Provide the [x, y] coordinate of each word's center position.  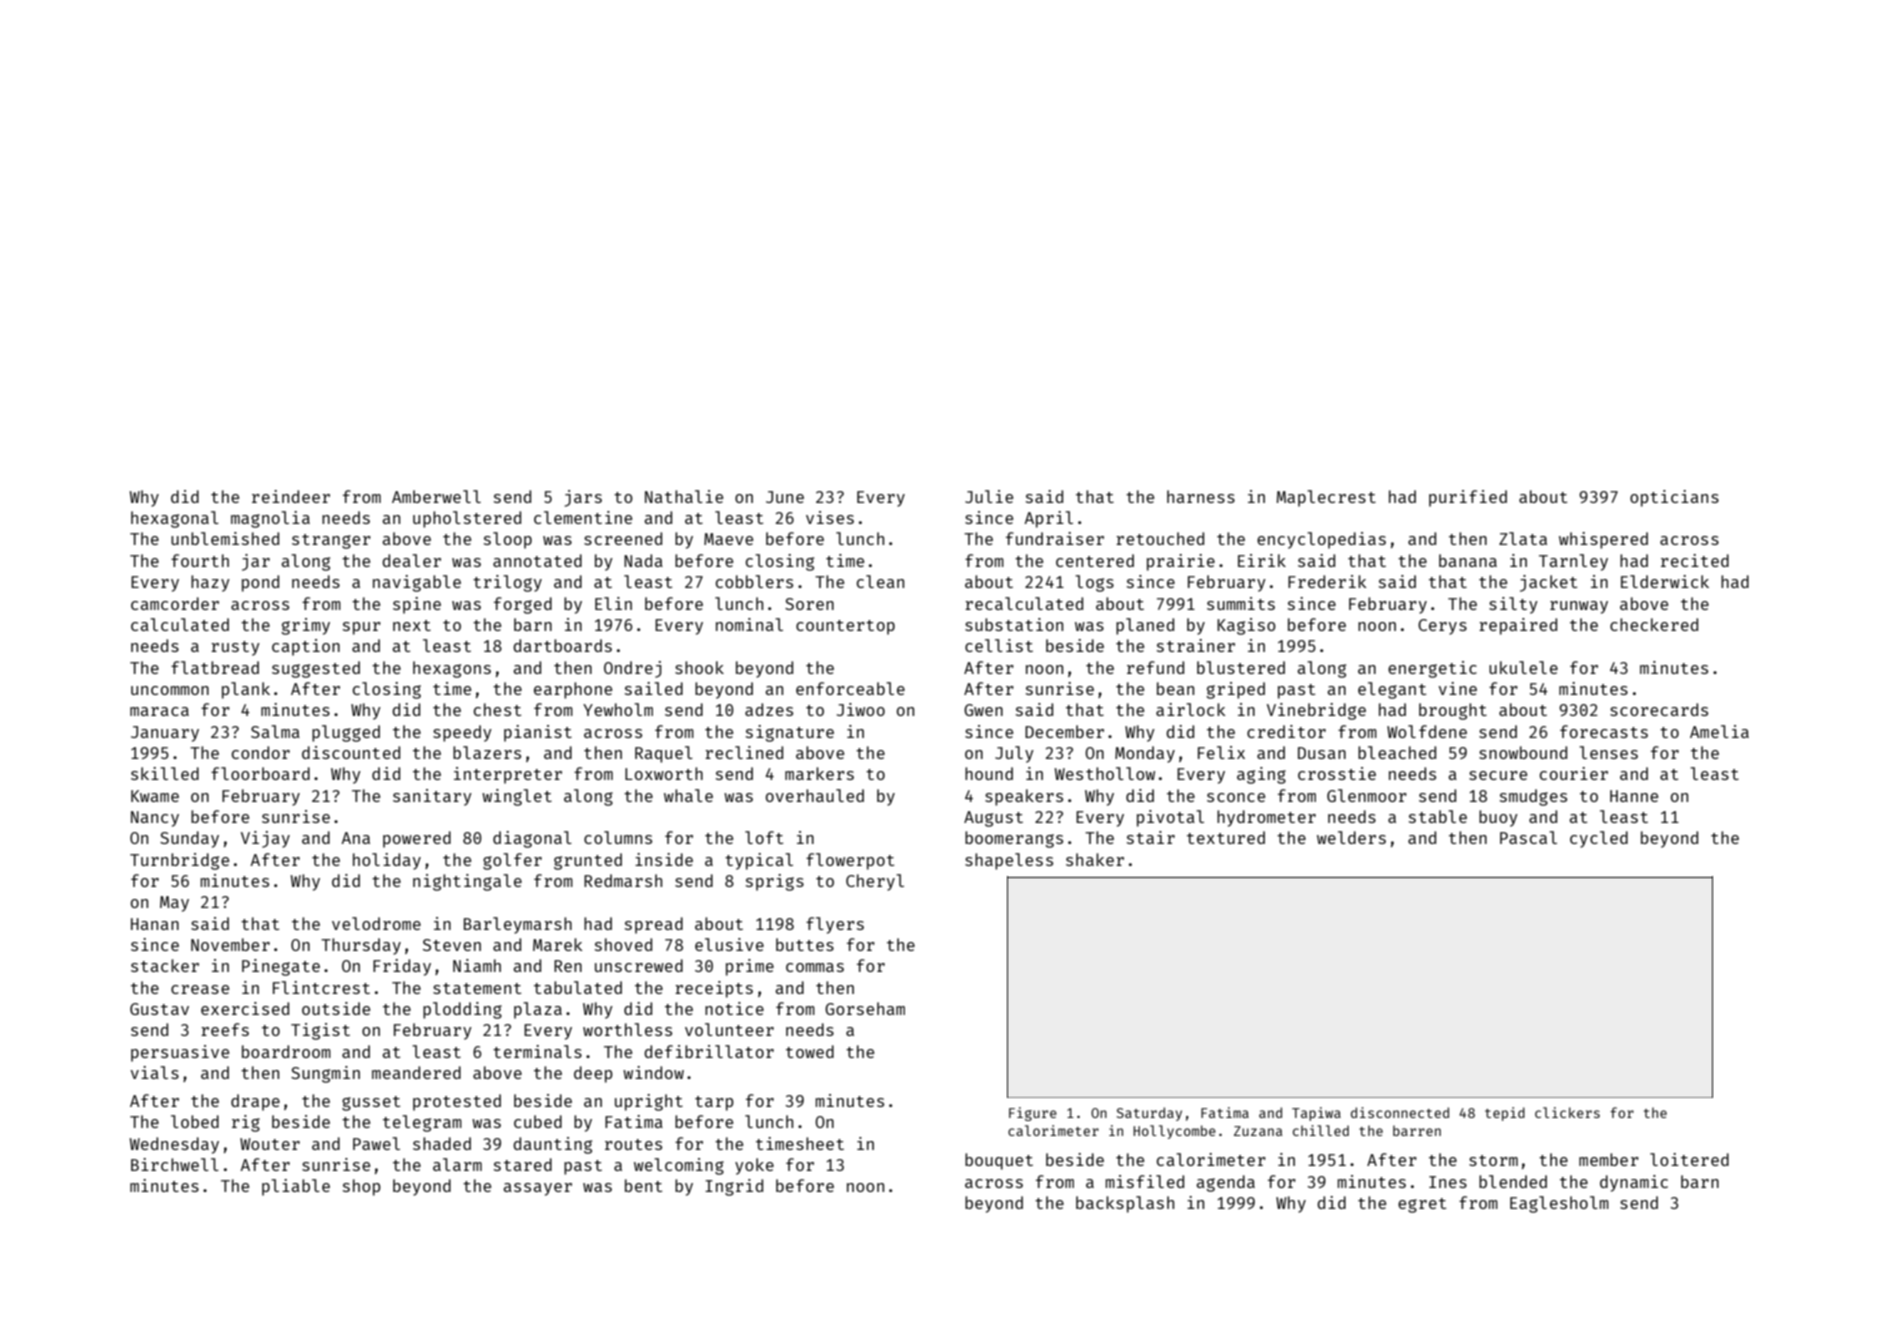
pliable [296, 1187]
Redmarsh [623, 880]
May [174, 904]
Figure [1033, 1114]
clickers [1567, 1112]
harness [1201, 496]
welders [1351, 837]
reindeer [291, 496]
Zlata [1523, 538]
